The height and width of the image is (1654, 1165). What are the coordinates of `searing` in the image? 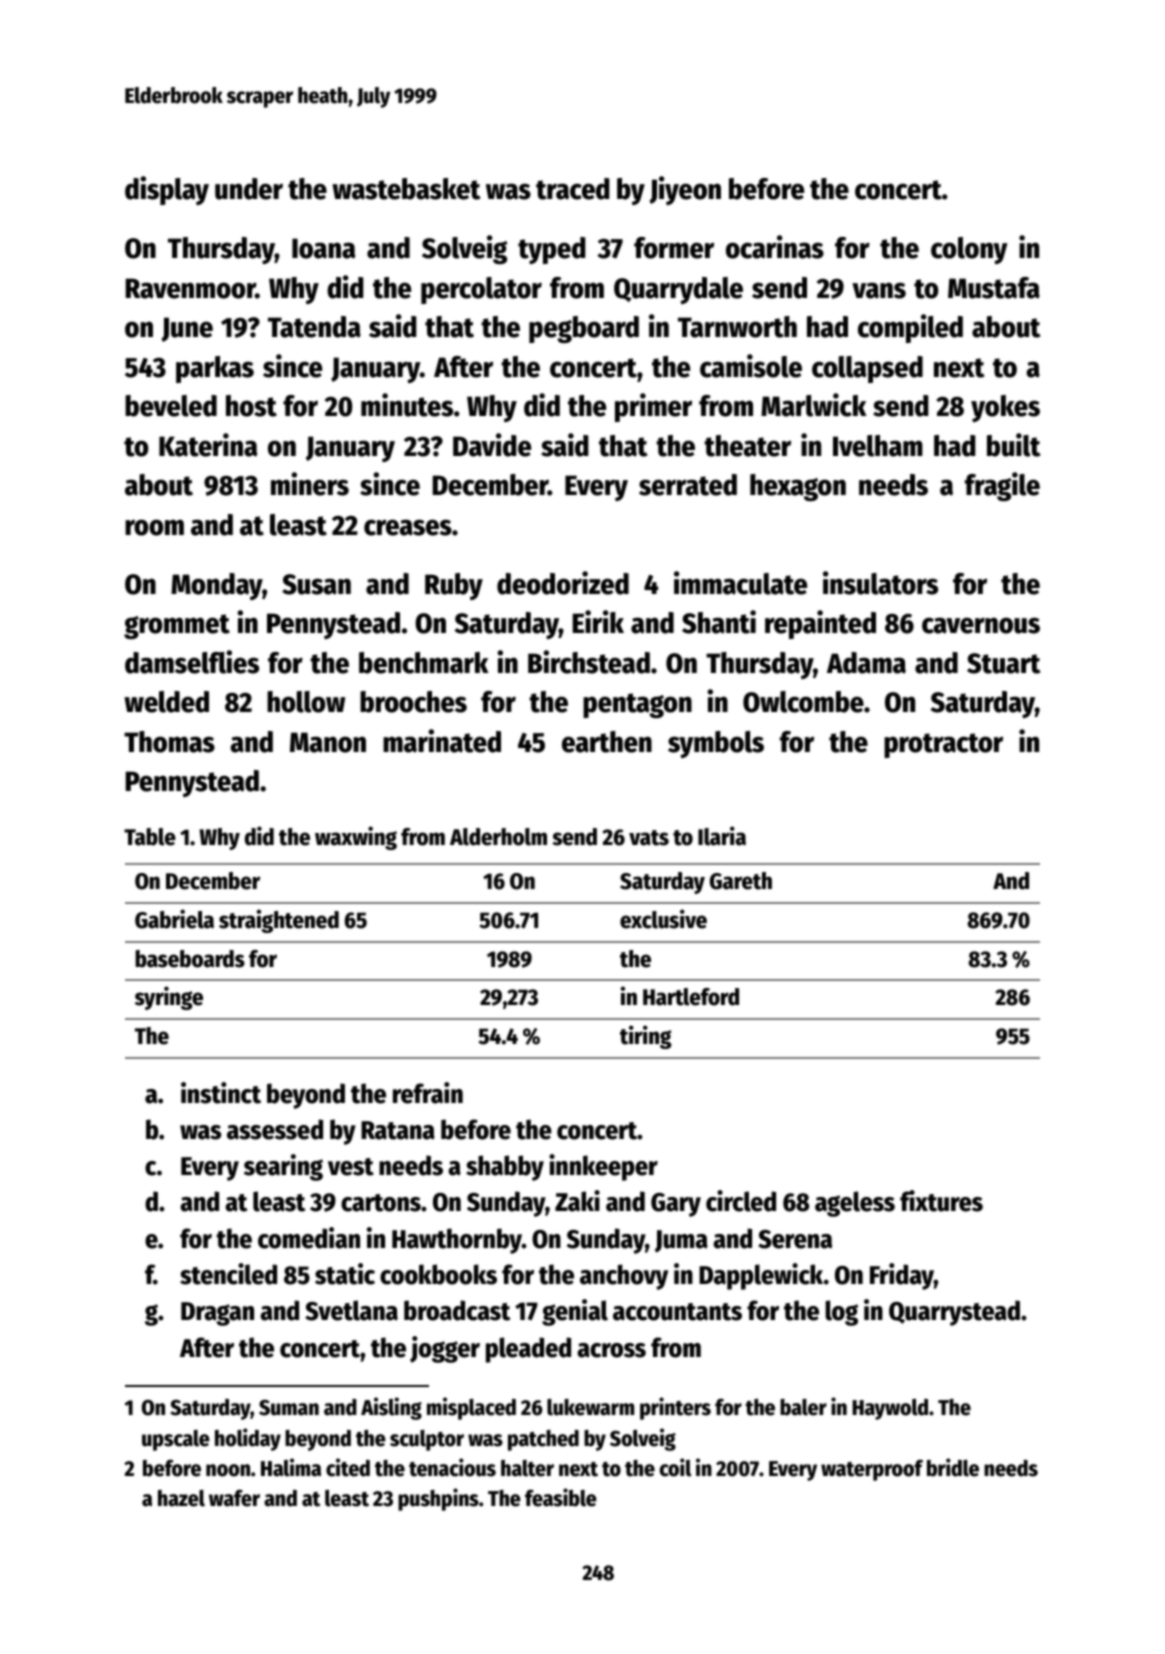 It's located at (283, 1167).
